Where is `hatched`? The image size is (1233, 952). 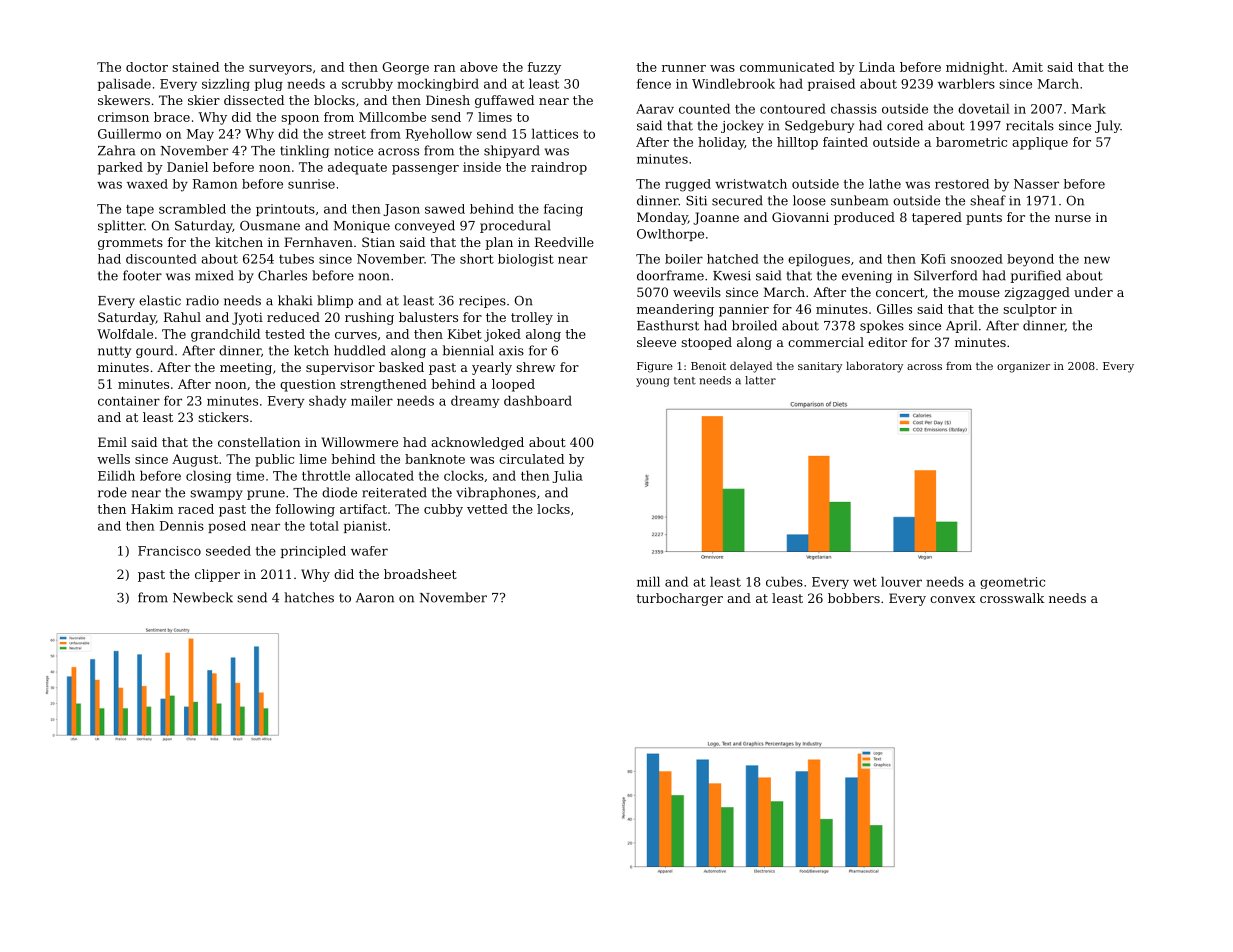 hatched is located at coordinates (733, 259).
